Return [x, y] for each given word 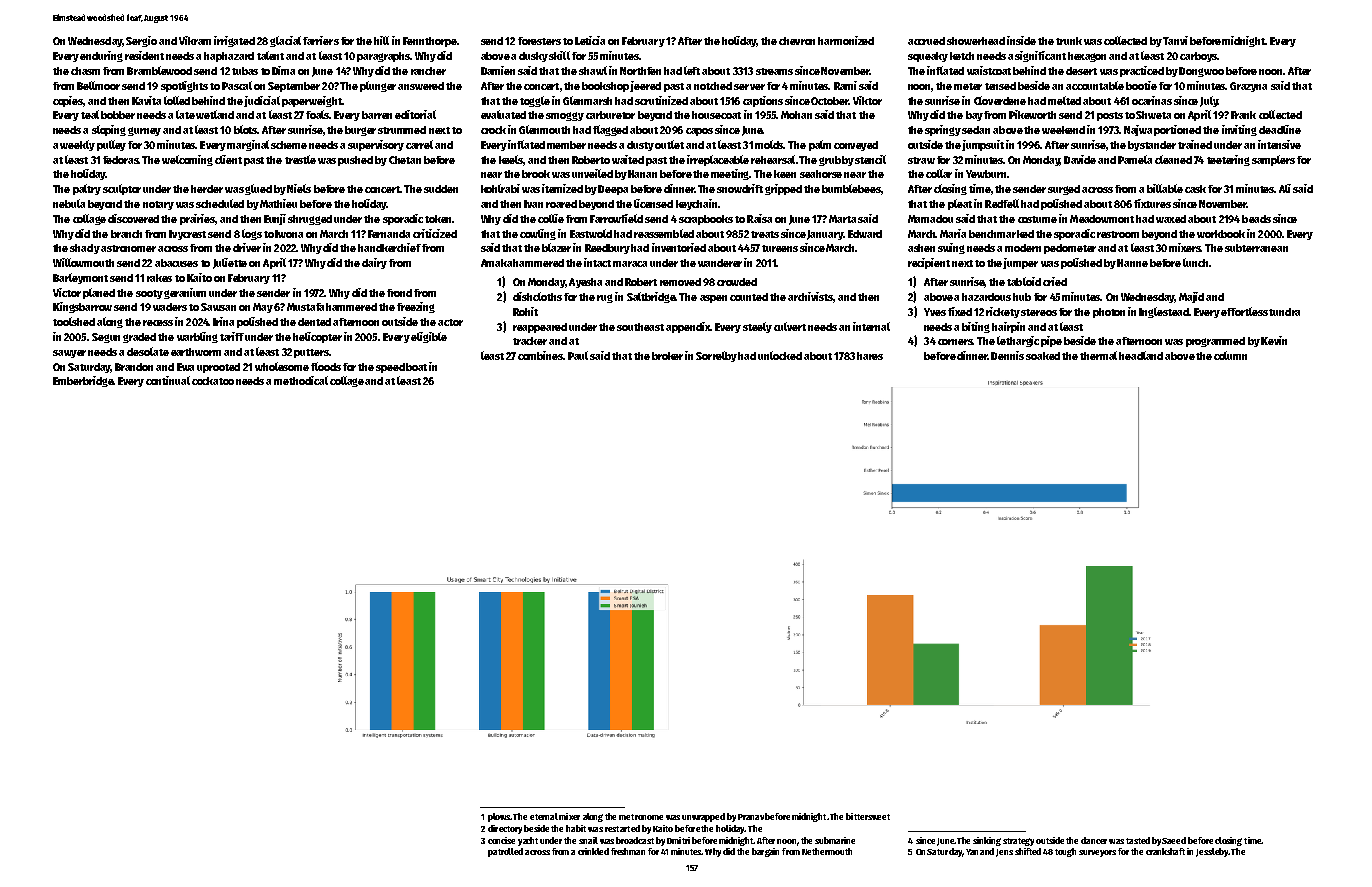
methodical [301, 380]
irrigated [234, 41]
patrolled [505, 852]
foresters [539, 41]
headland [1141, 355]
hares [870, 356]
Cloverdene [1000, 100]
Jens [1004, 853]
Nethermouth [827, 851]
